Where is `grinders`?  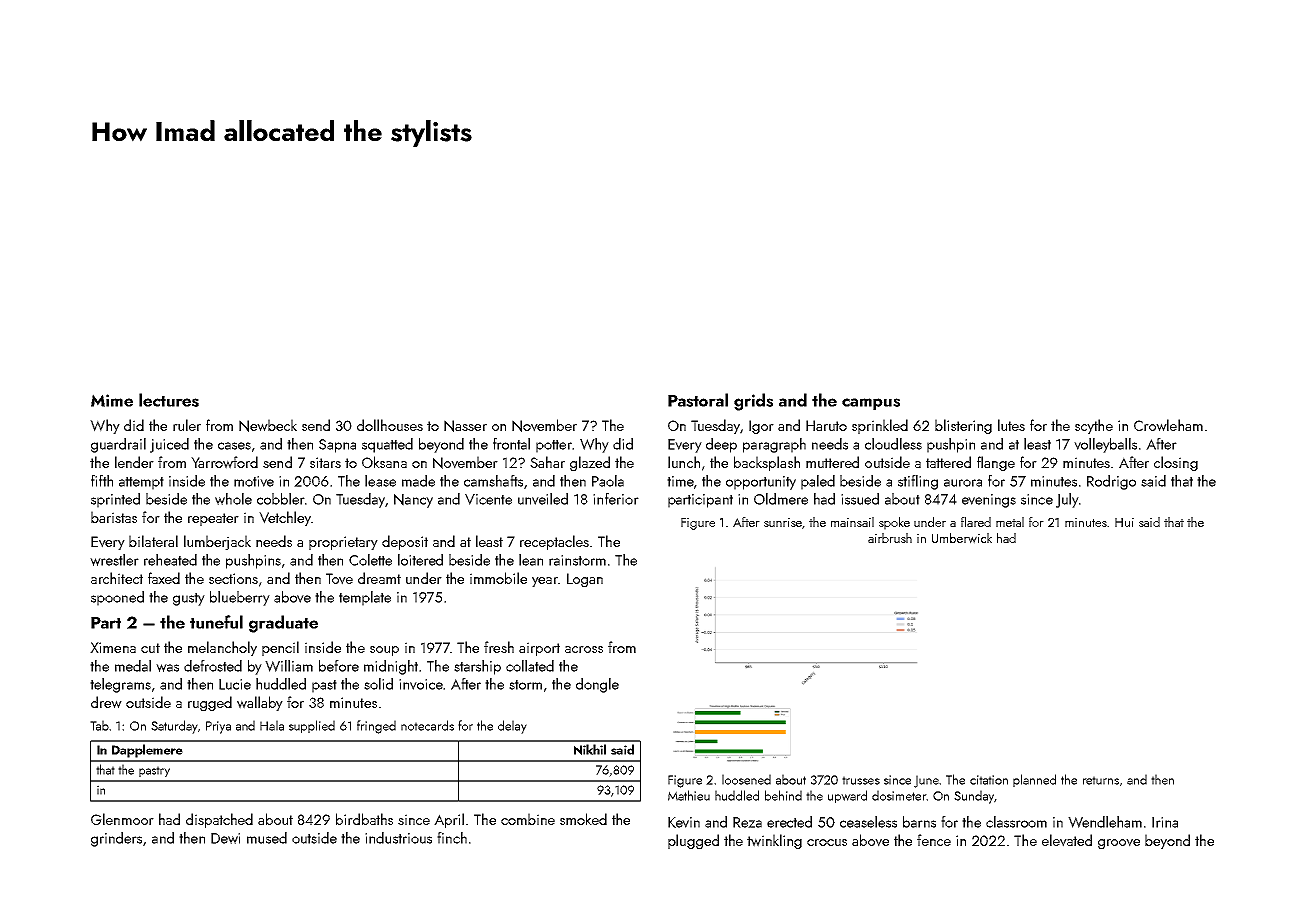 grinders is located at coordinates (116, 839).
